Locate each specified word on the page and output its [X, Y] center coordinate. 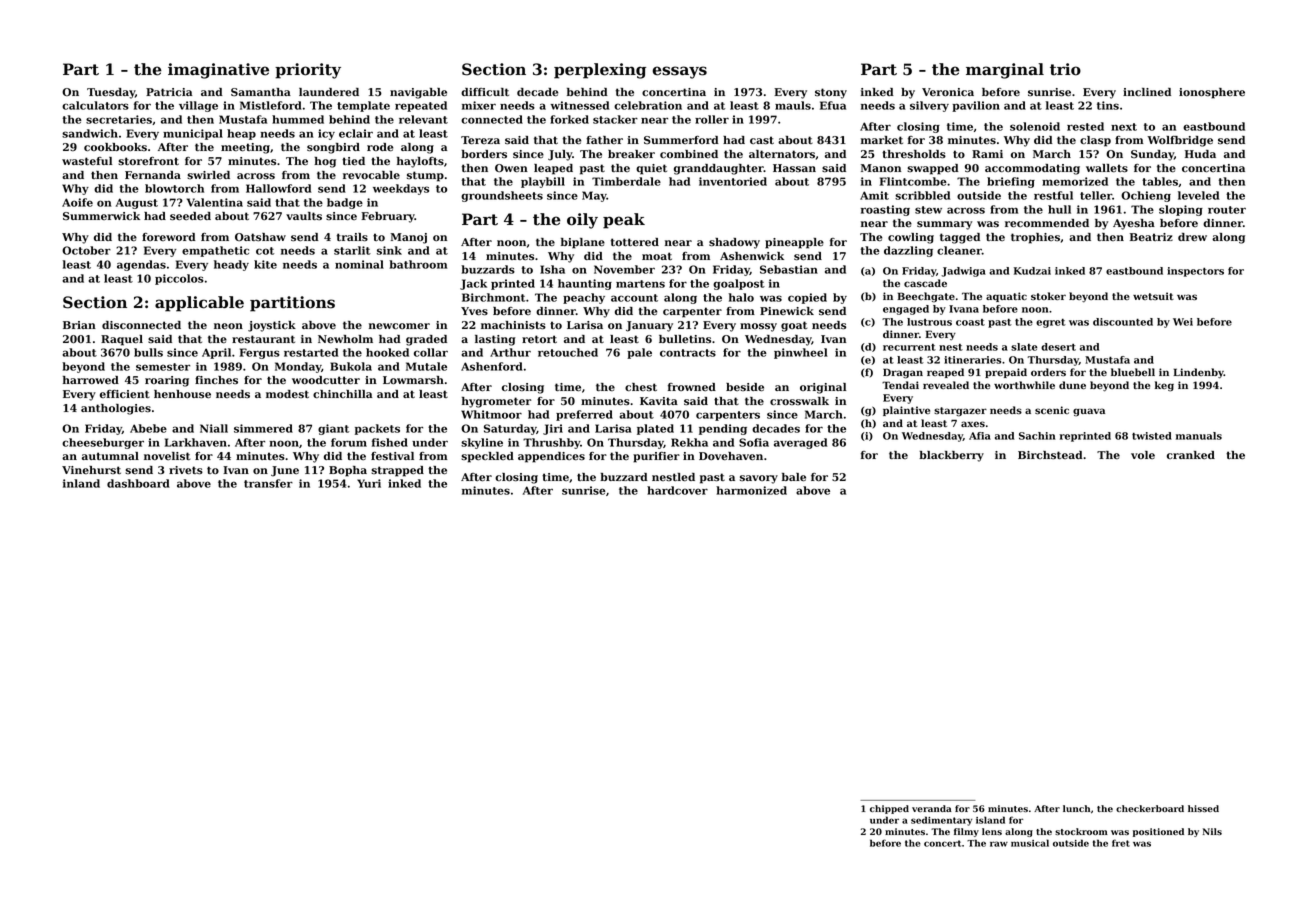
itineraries [972, 360]
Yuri [369, 483]
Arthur [510, 352]
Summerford [681, 140]
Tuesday [111, 93]
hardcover [677, 490]
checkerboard [1150, 808]
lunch [1076, 808]
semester [163, 367]
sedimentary [941, 821]
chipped [889, 809]
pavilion [976, 106]
